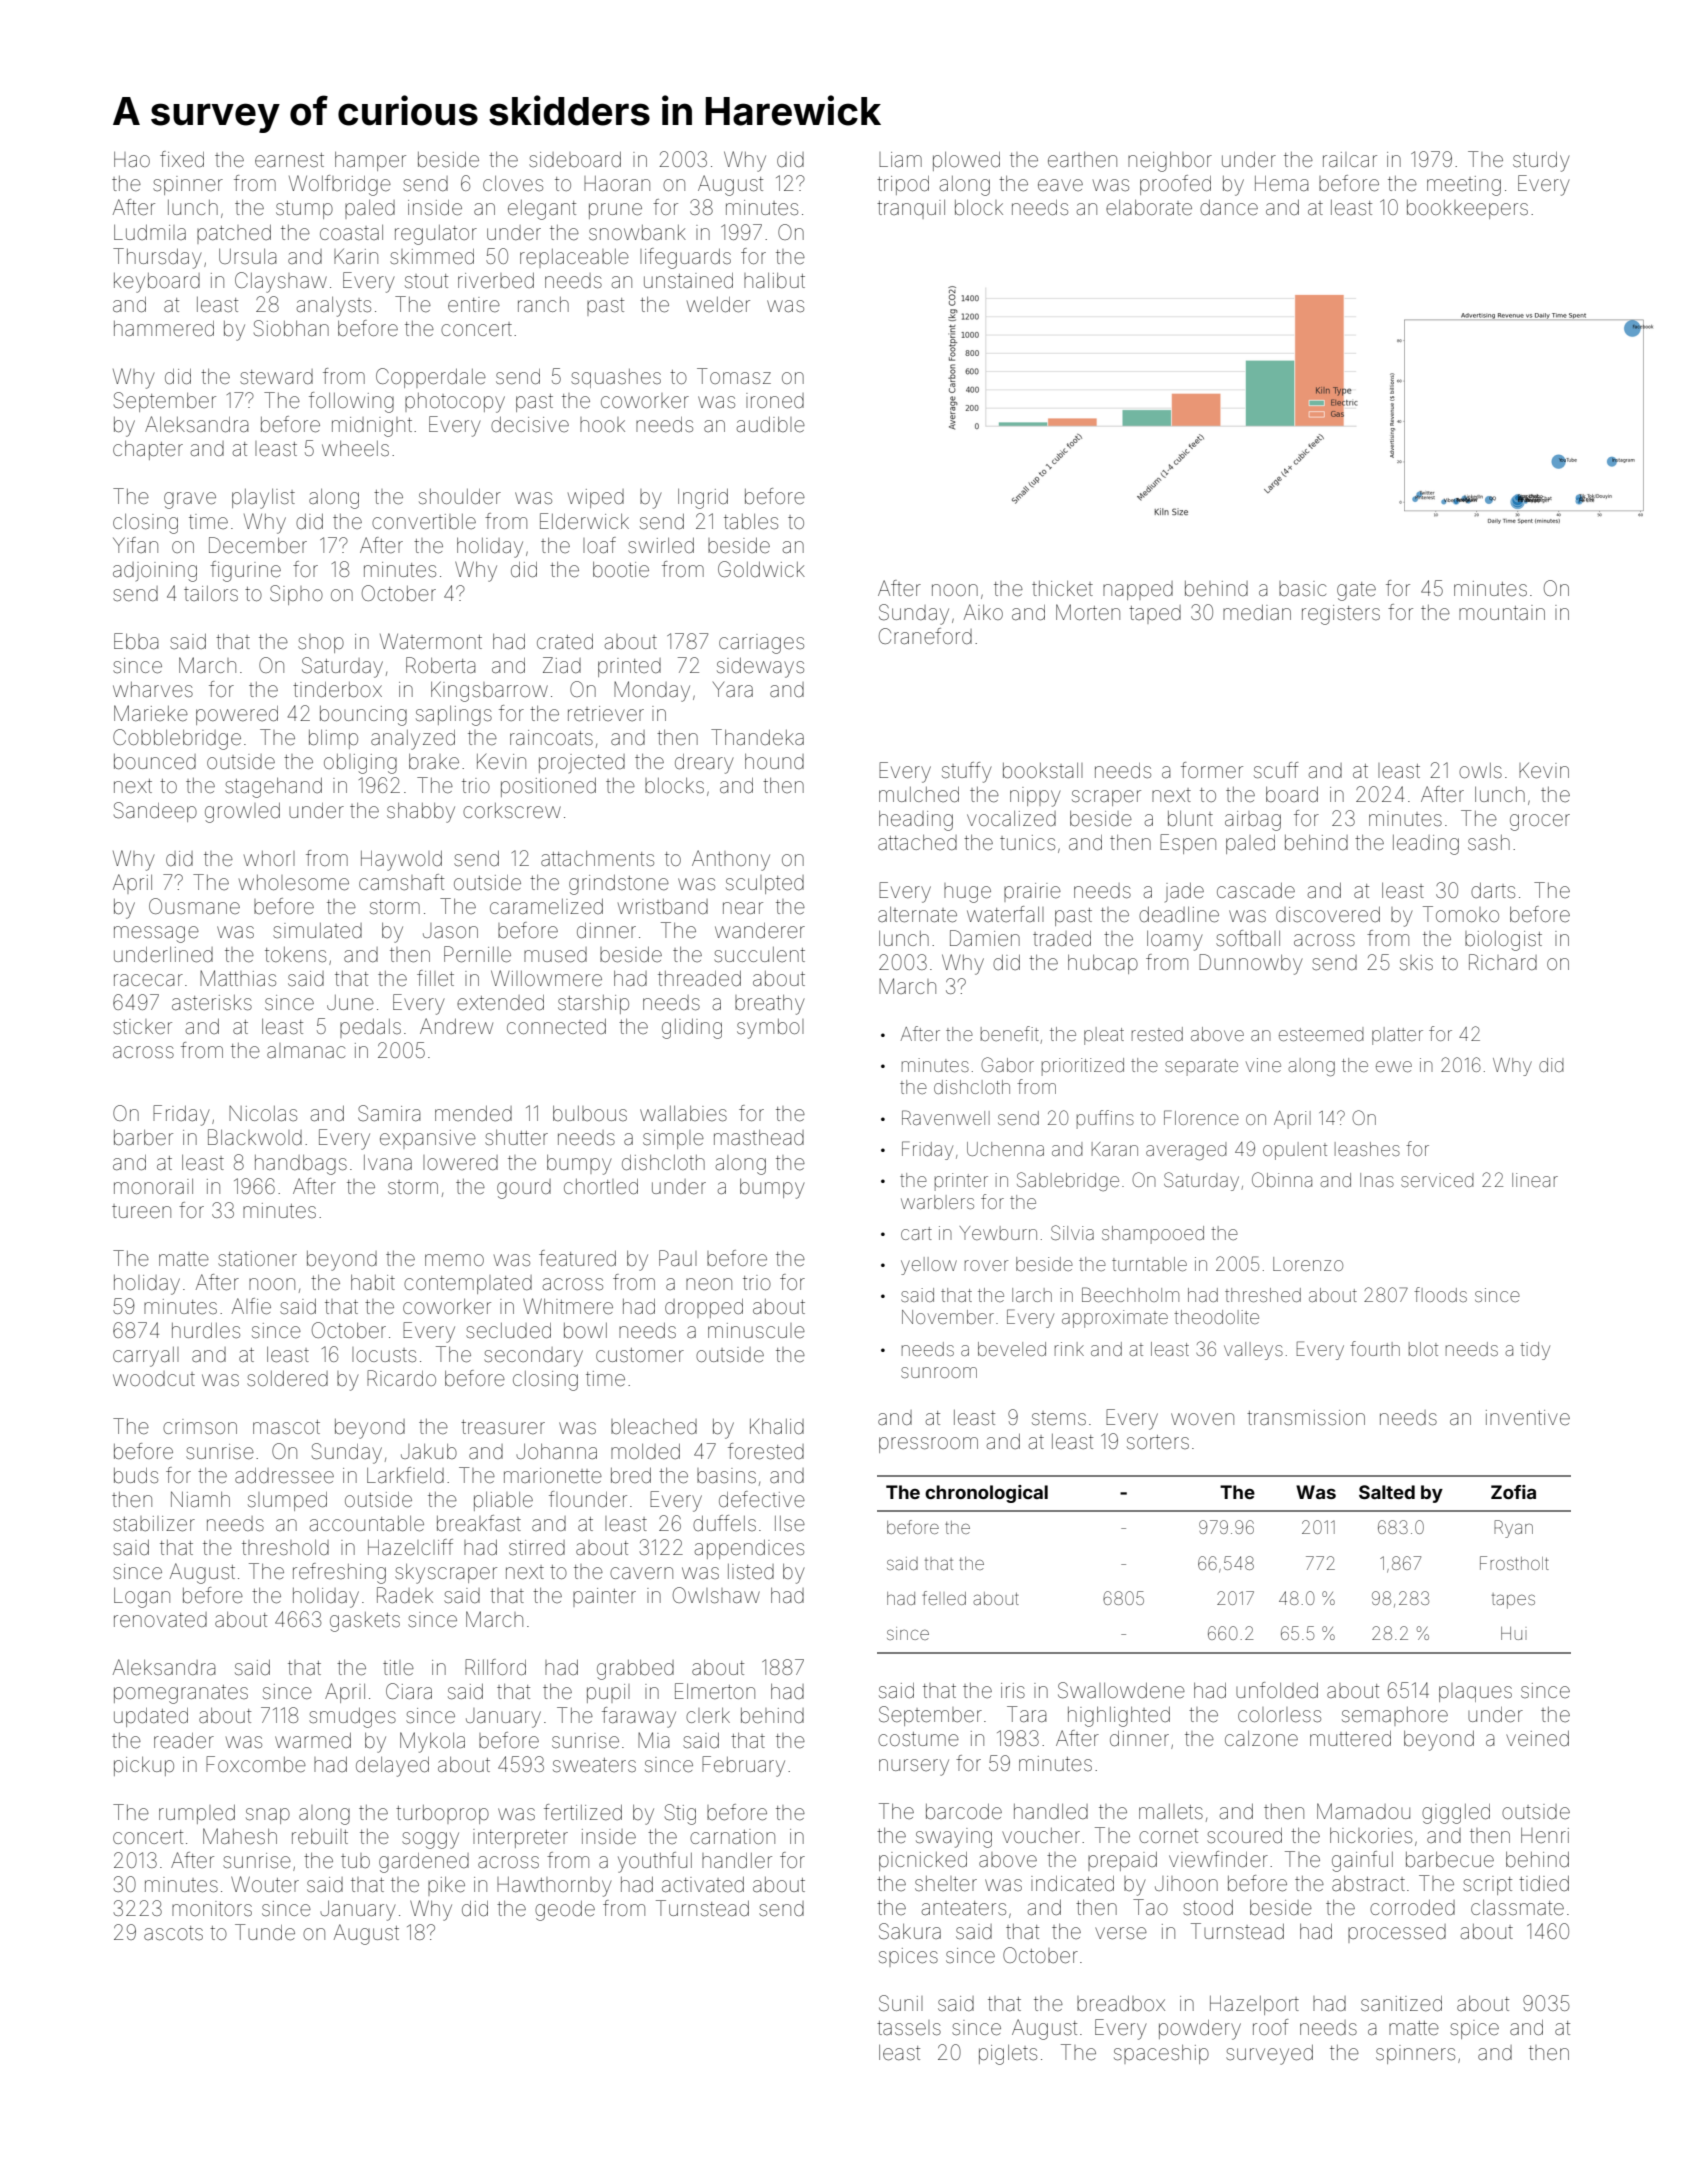 The height and width of the screenshot is (2178, 1683). What do you see at coordinates (923, 1861) in the screenshot?
I see `picnicked` at bounding box center [923, 1861].
